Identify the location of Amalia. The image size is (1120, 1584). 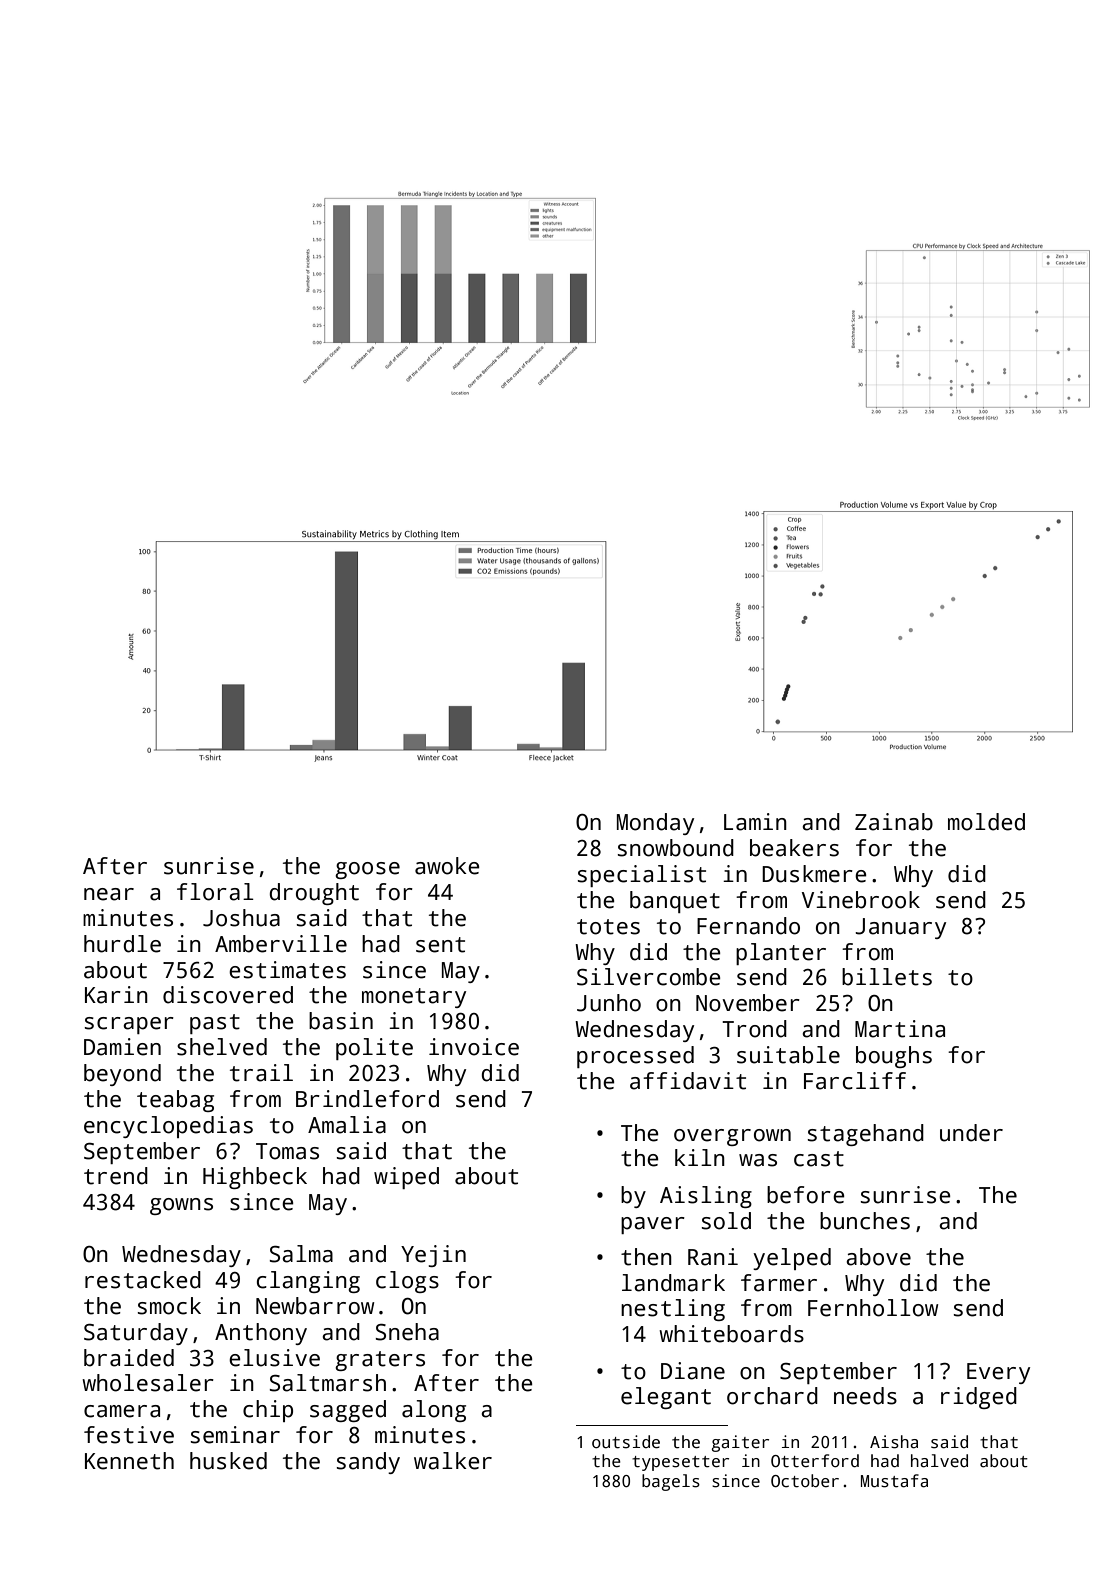
(347, 1125).
